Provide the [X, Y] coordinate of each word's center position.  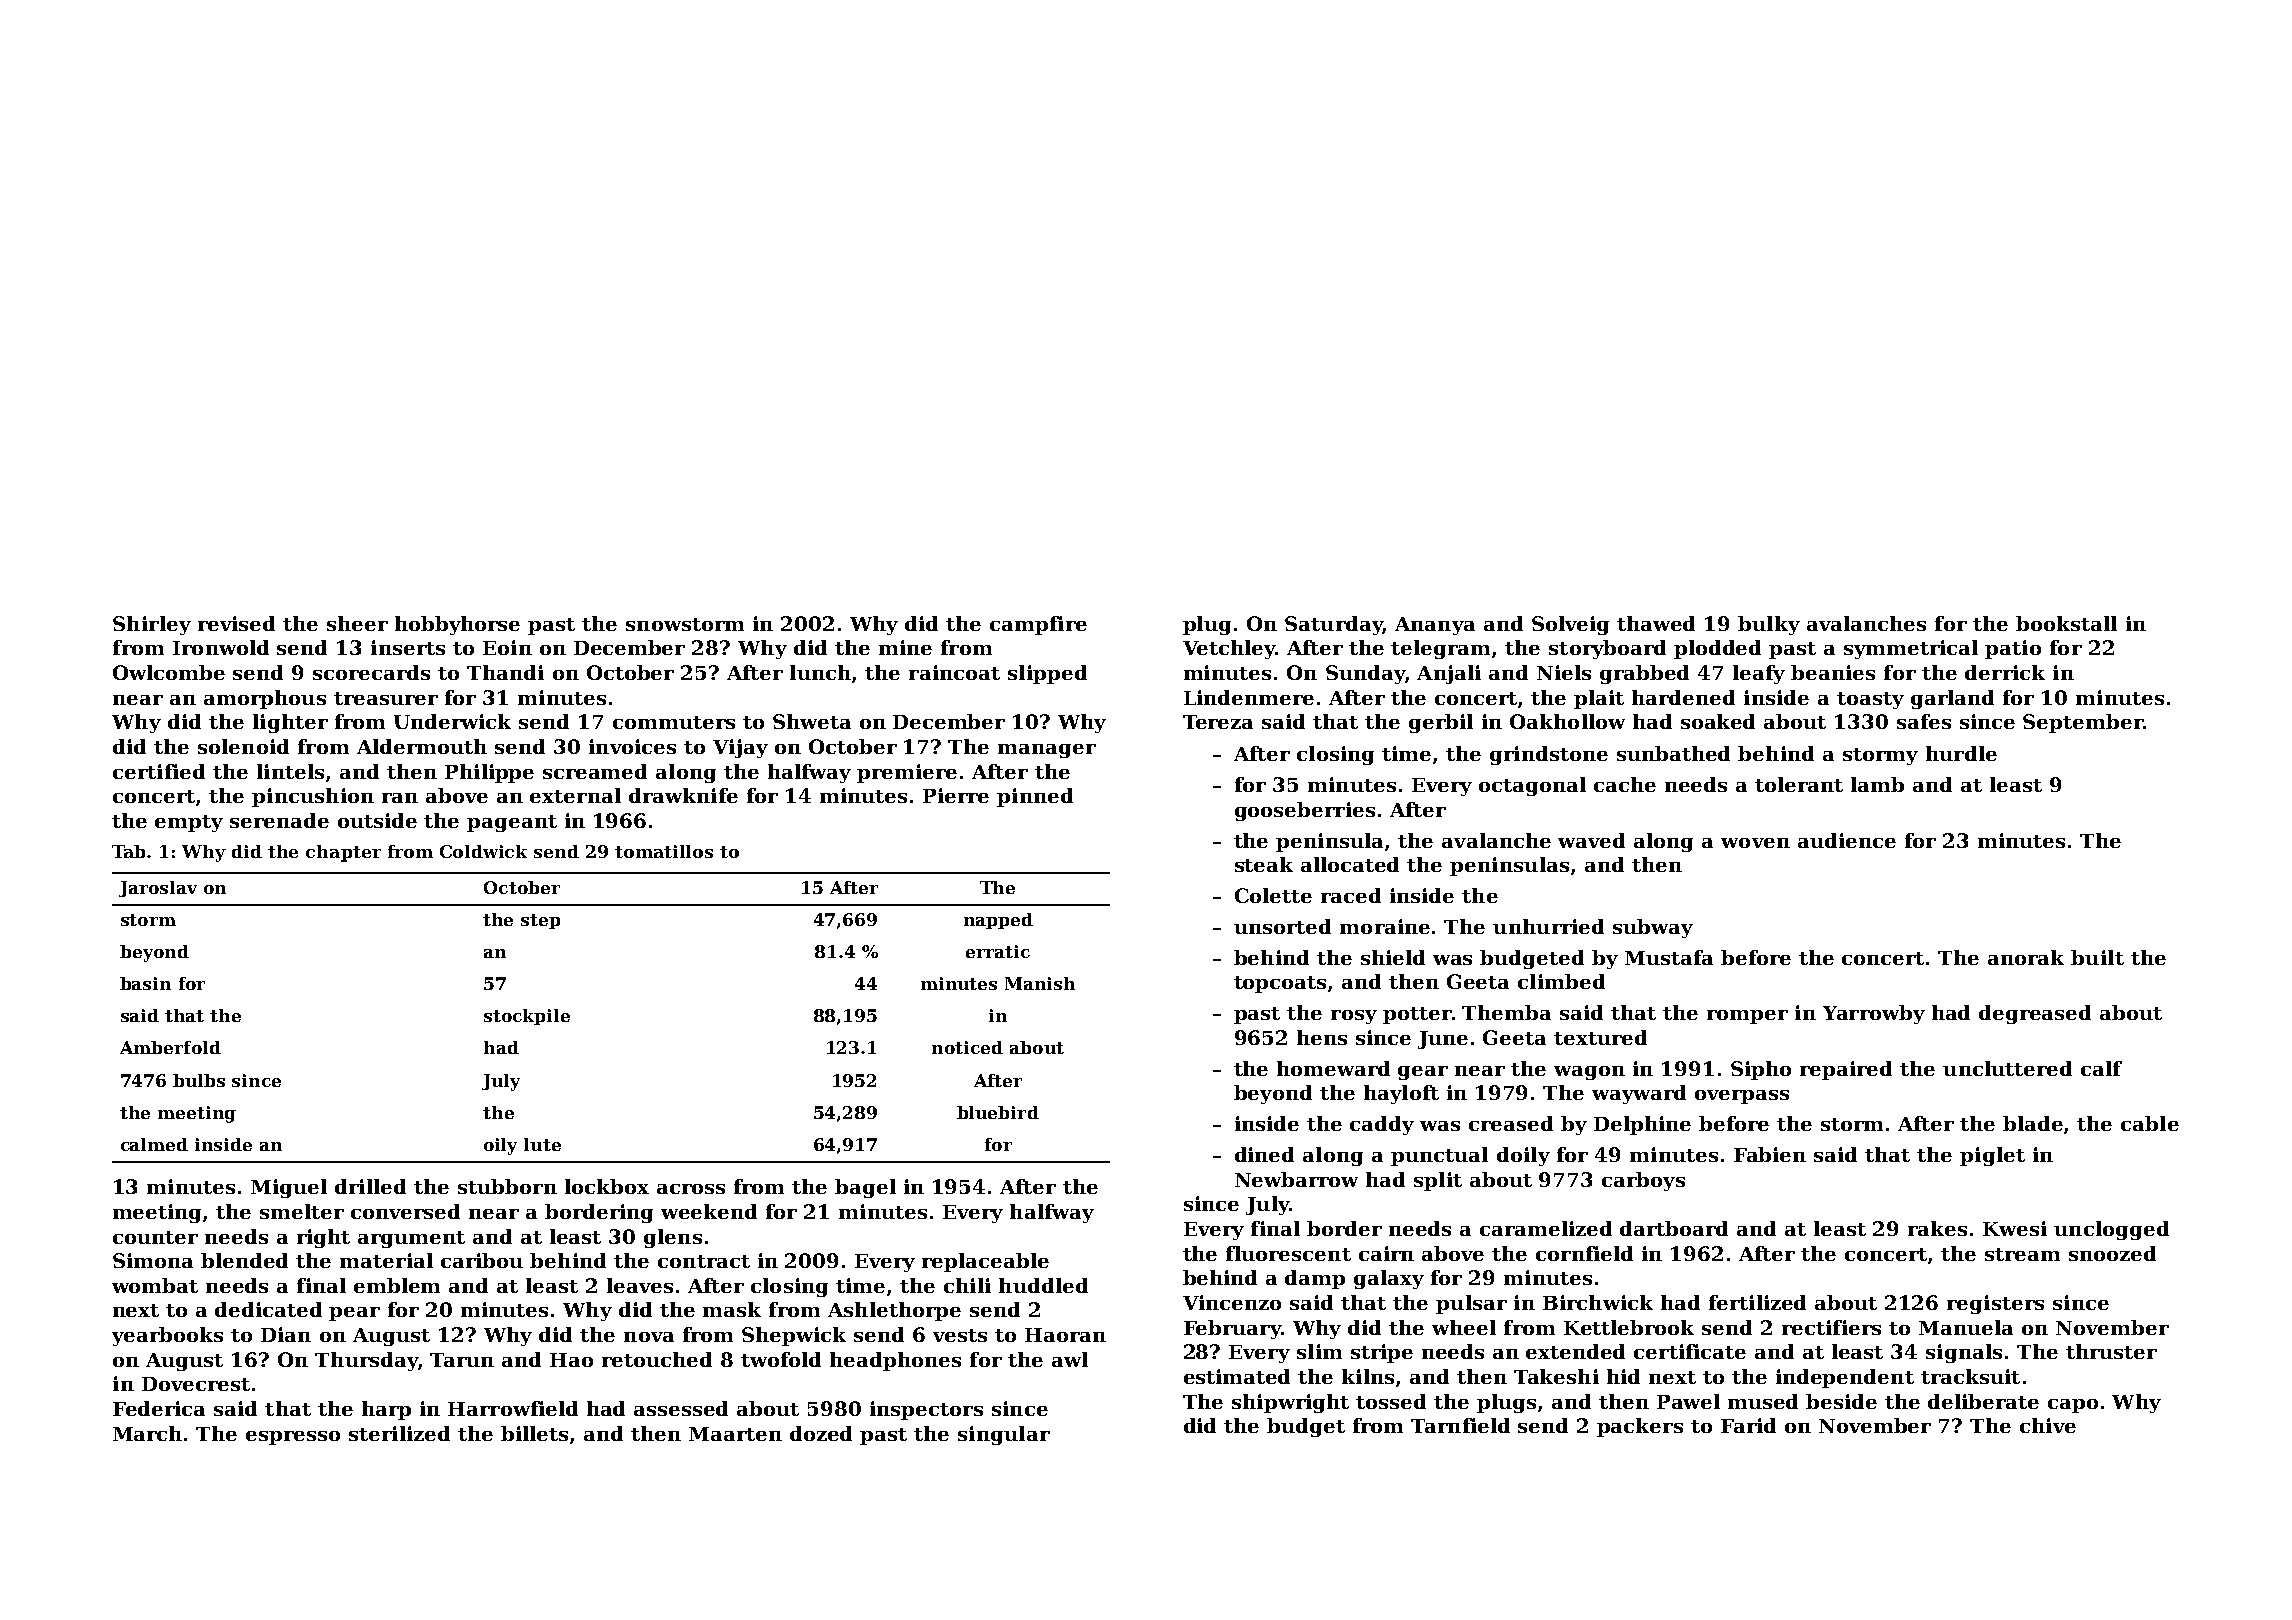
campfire [1038, 625]
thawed [1656, 623]
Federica [159, 1408]
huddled [1043, 1285]
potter [1417, 1015]
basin [145, 983]
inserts [408, 647]
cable [2150, 1123]
